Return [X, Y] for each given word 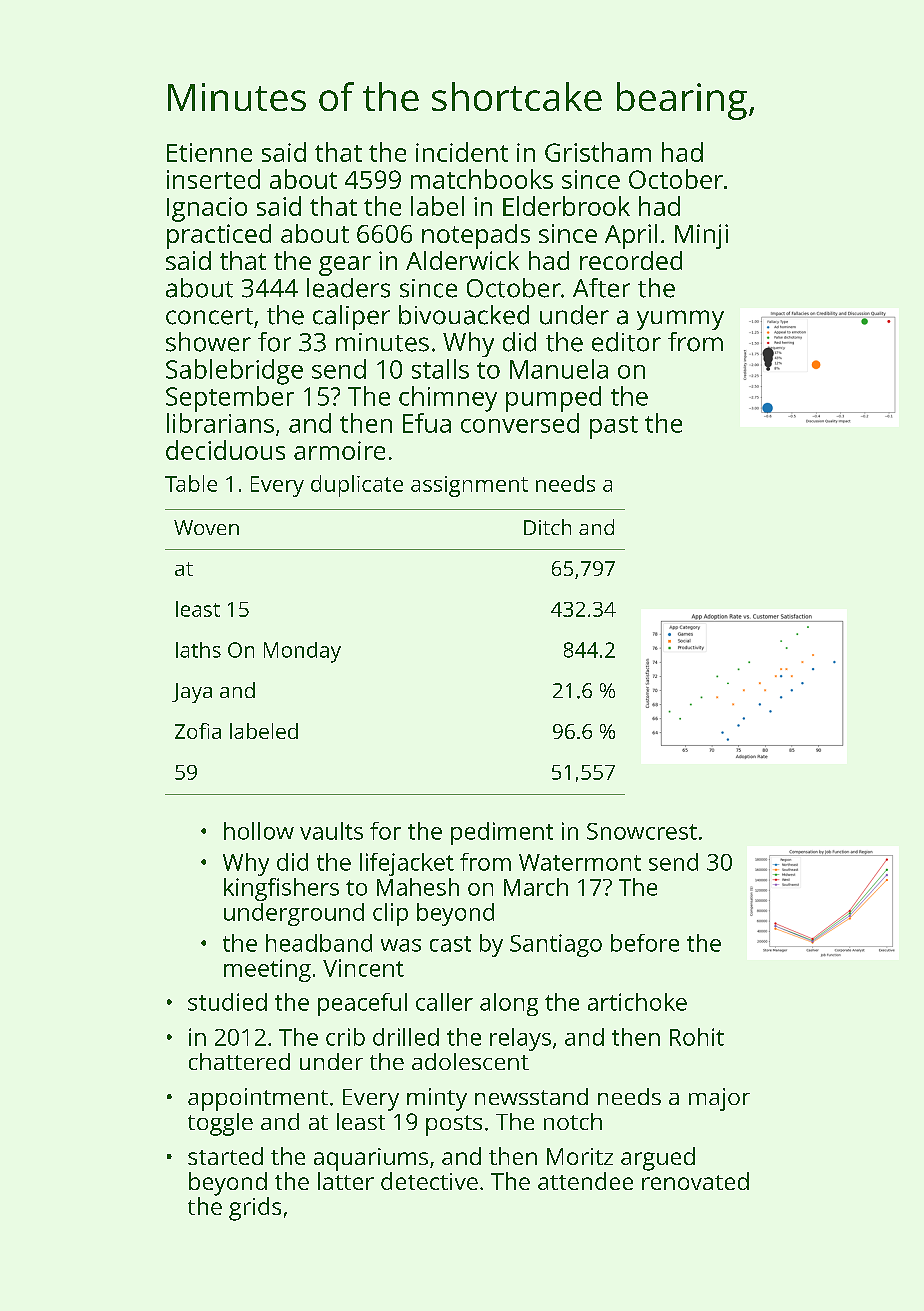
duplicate [357, 486]
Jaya [192, 693]
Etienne [209, 152]
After [601, 288]
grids [255, 1209]
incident [462, 152]
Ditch [547, 527]
